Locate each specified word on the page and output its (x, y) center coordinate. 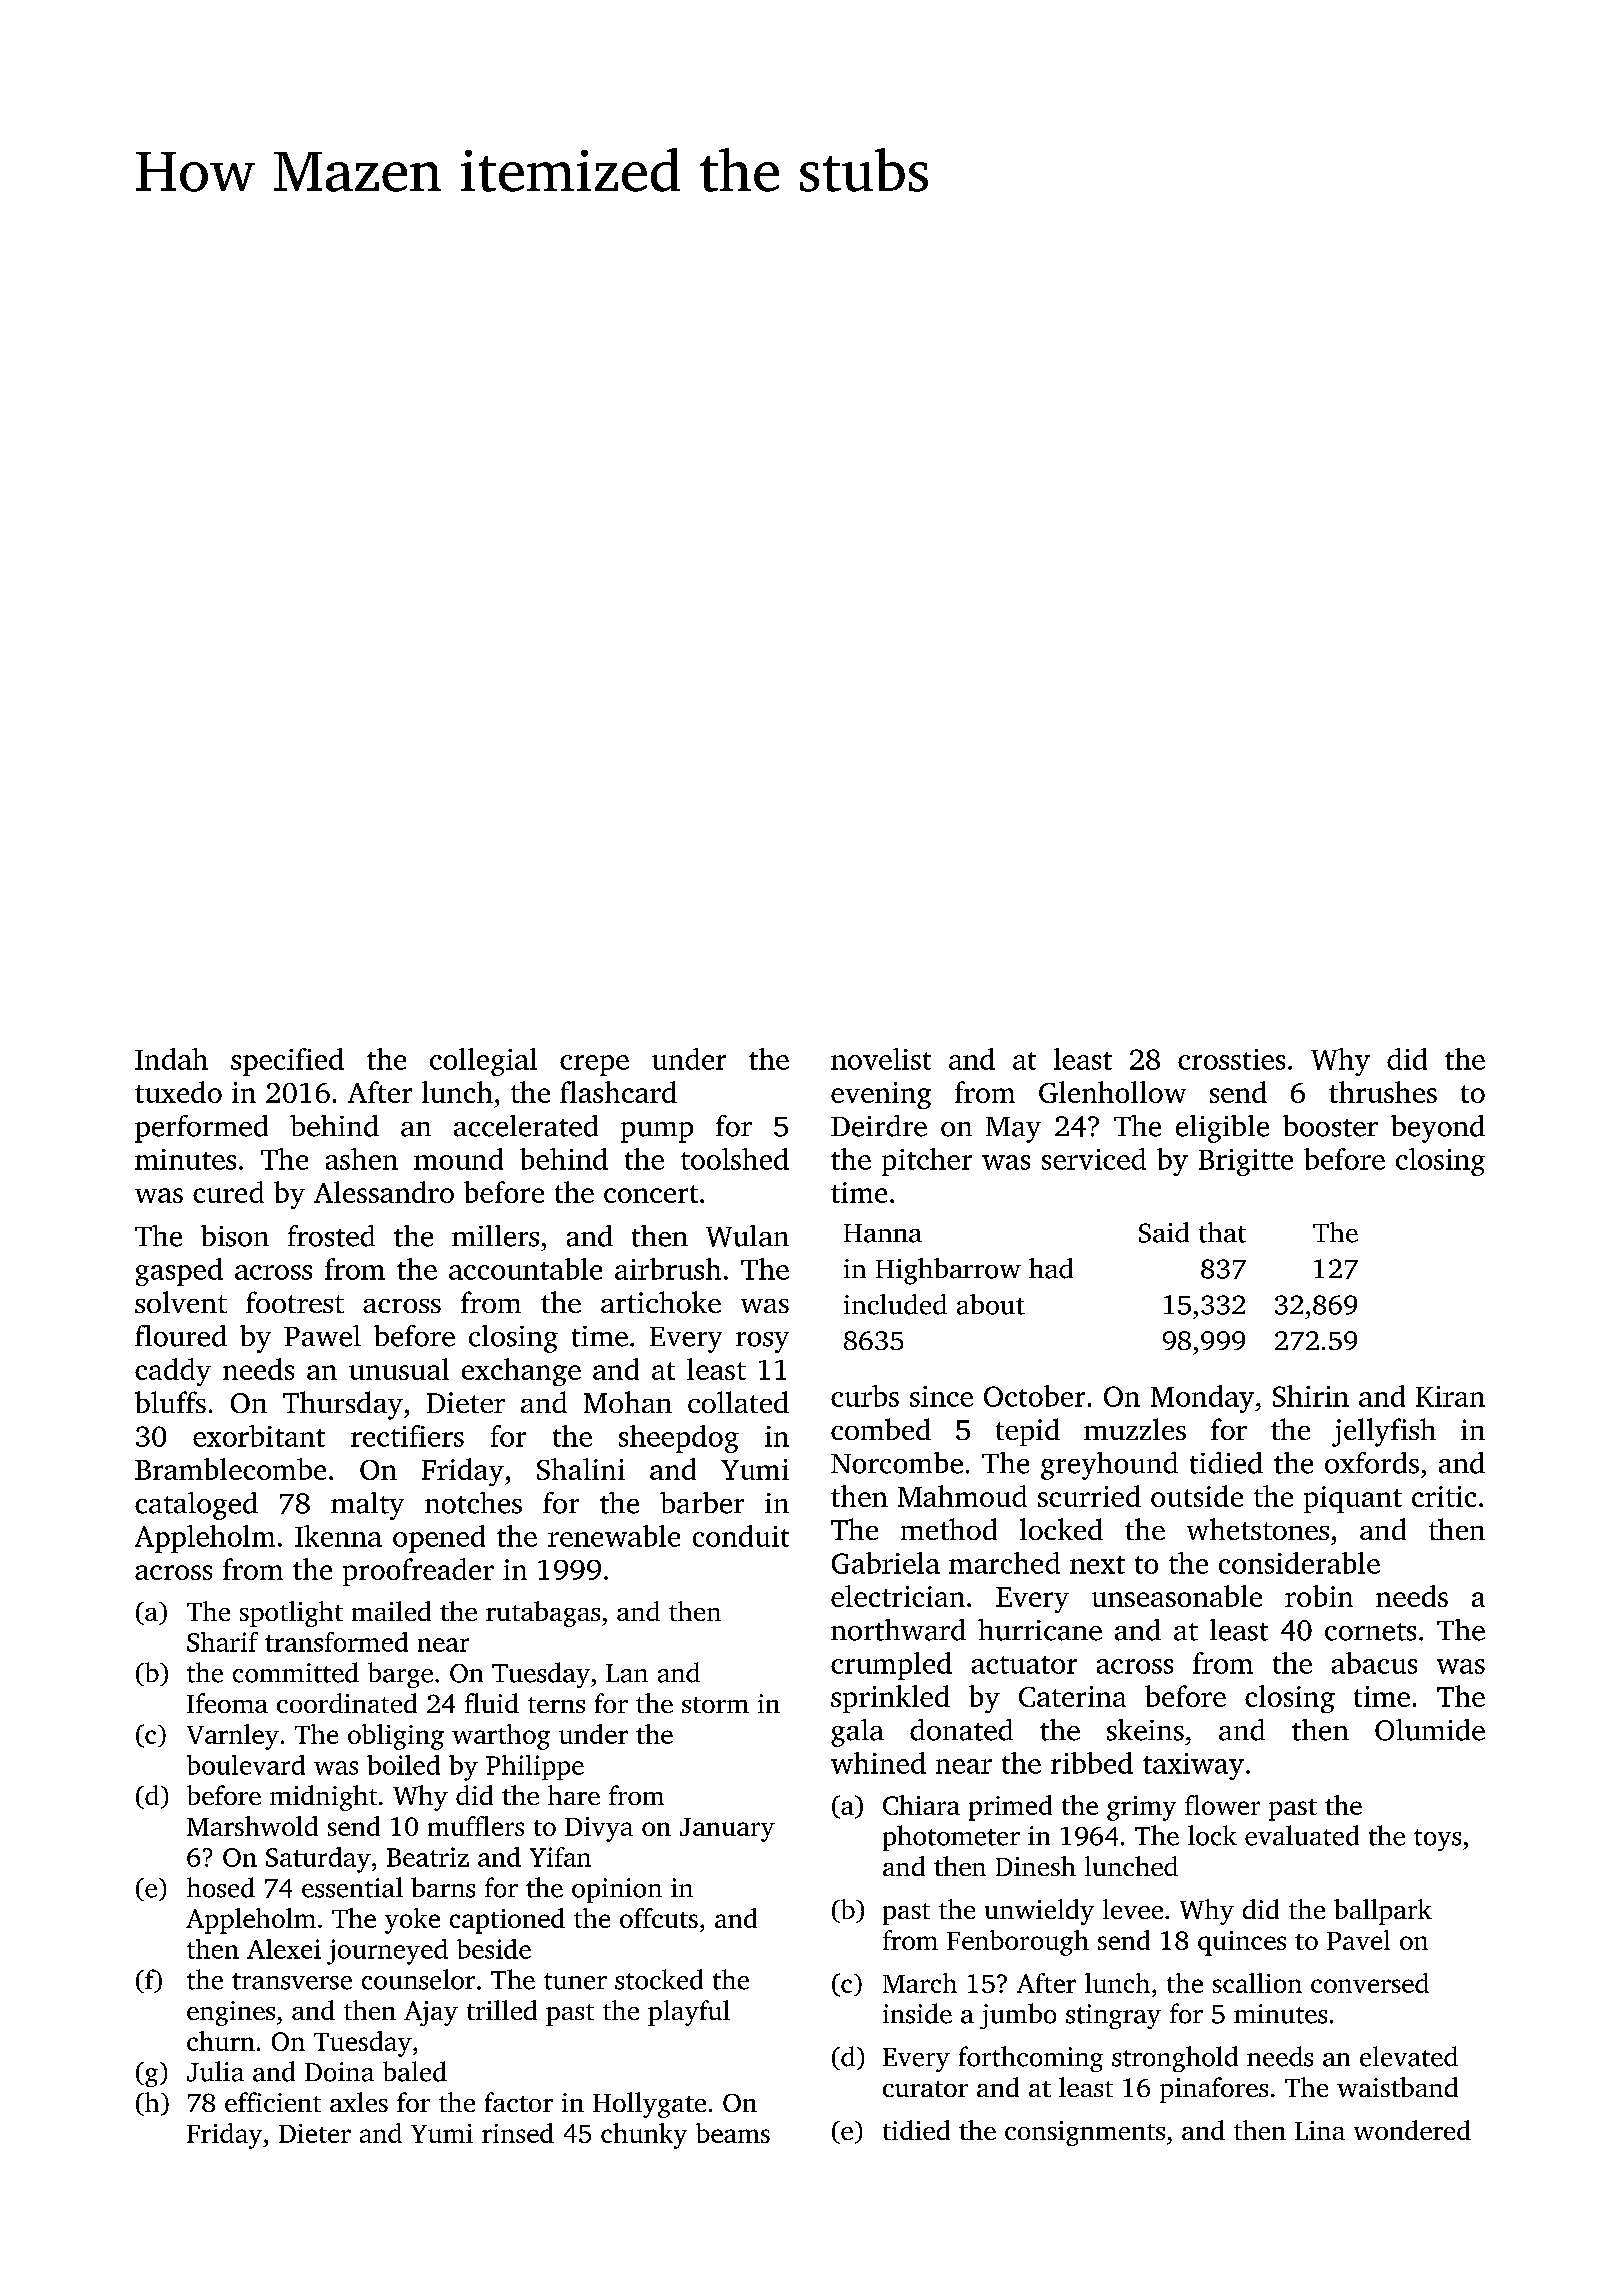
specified (287, 1062)
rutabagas (543, 1614)
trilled (502, 2010)
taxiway (1193, 1766)
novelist (881, 1059)
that (1222, 1232)
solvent (181, 1302)
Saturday (318, 1860)
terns (556, 1705)
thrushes (1383, 1092)
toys (1437, 1840)
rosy (762, 1342)
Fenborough (1018, 1943)
